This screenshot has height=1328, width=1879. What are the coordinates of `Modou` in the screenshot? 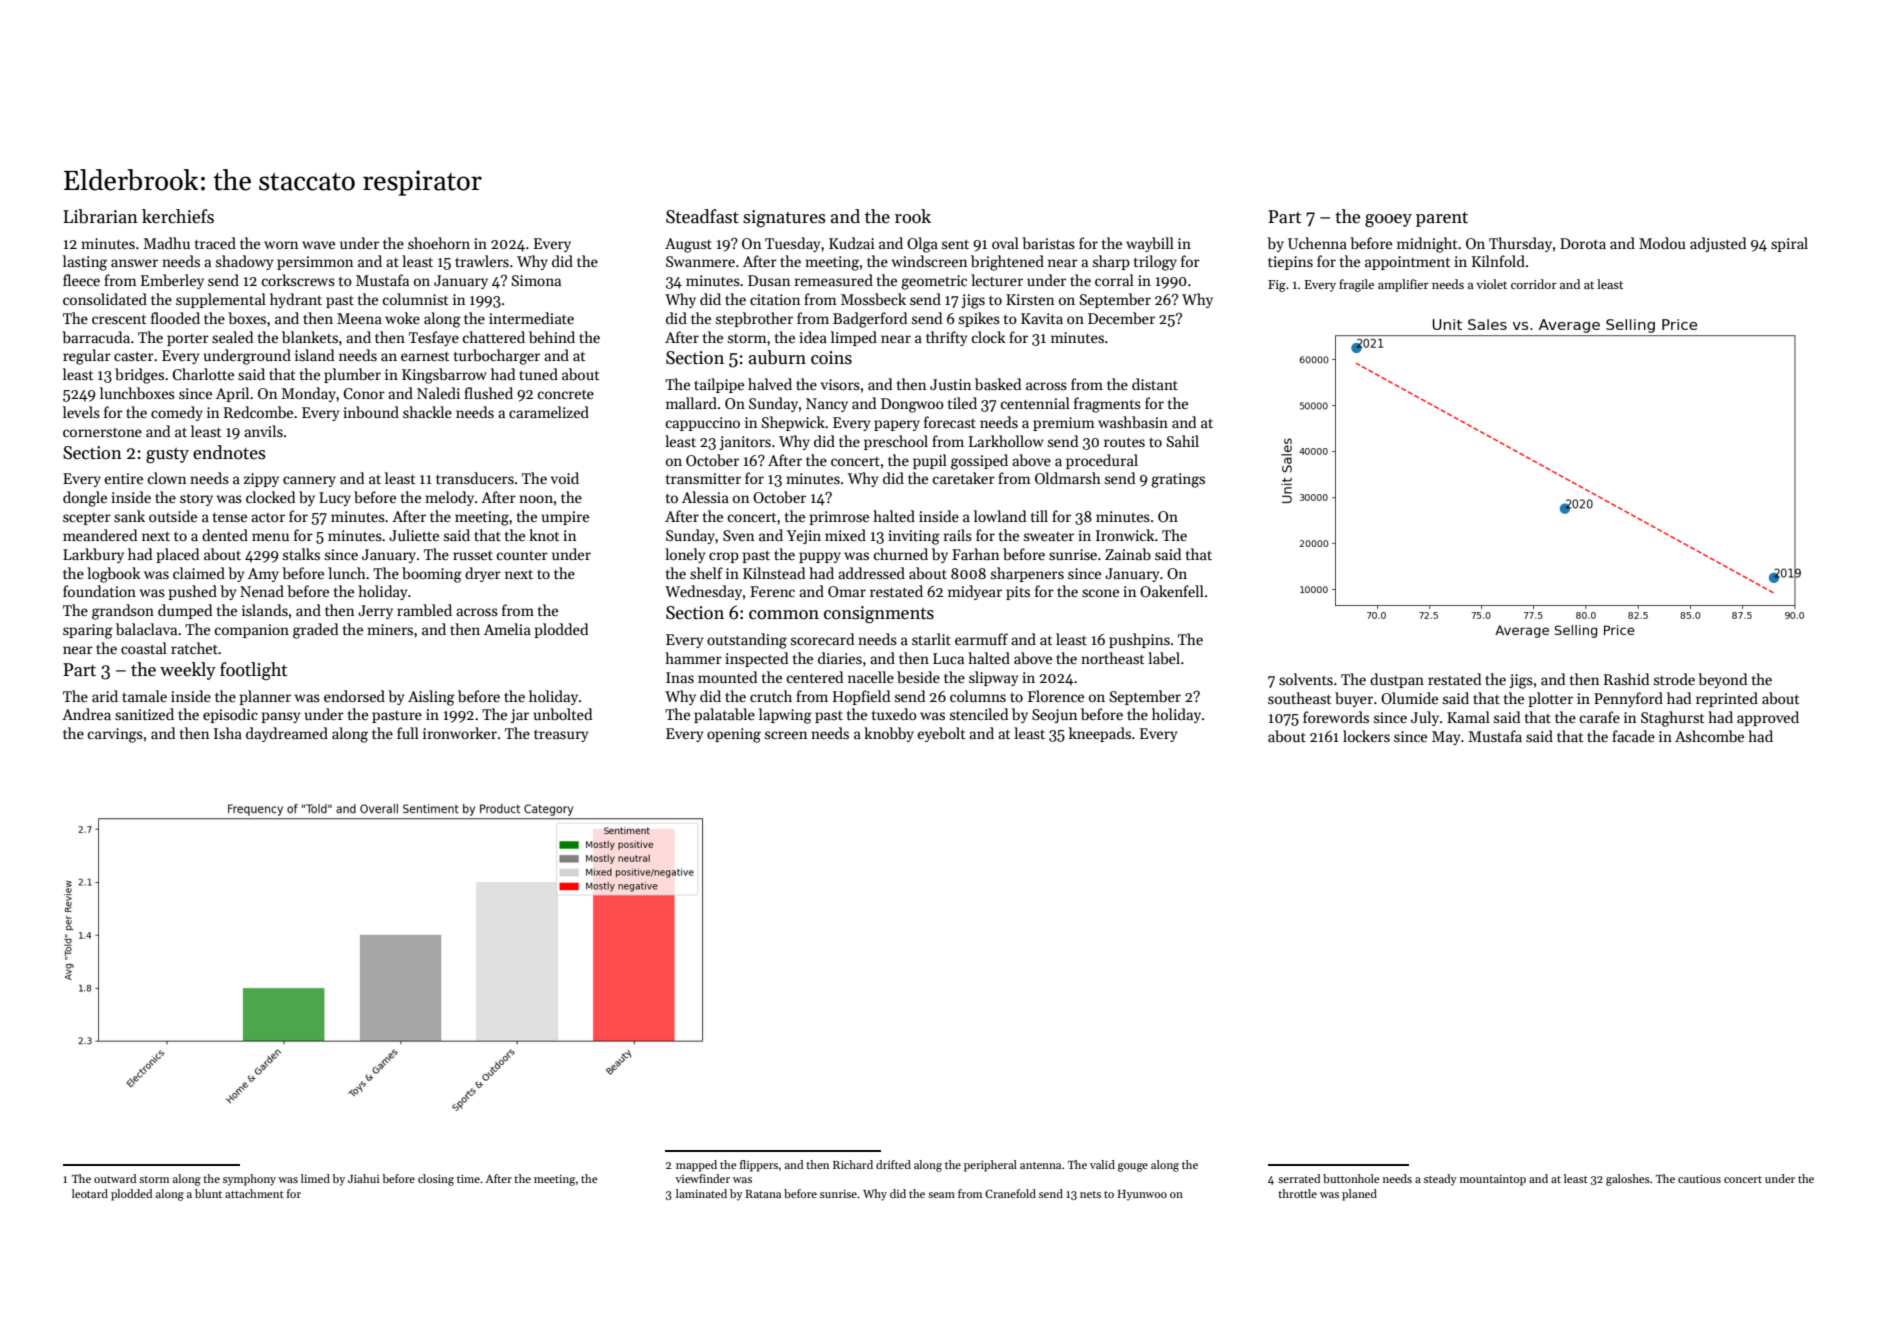 It's located at (1662, 243).
